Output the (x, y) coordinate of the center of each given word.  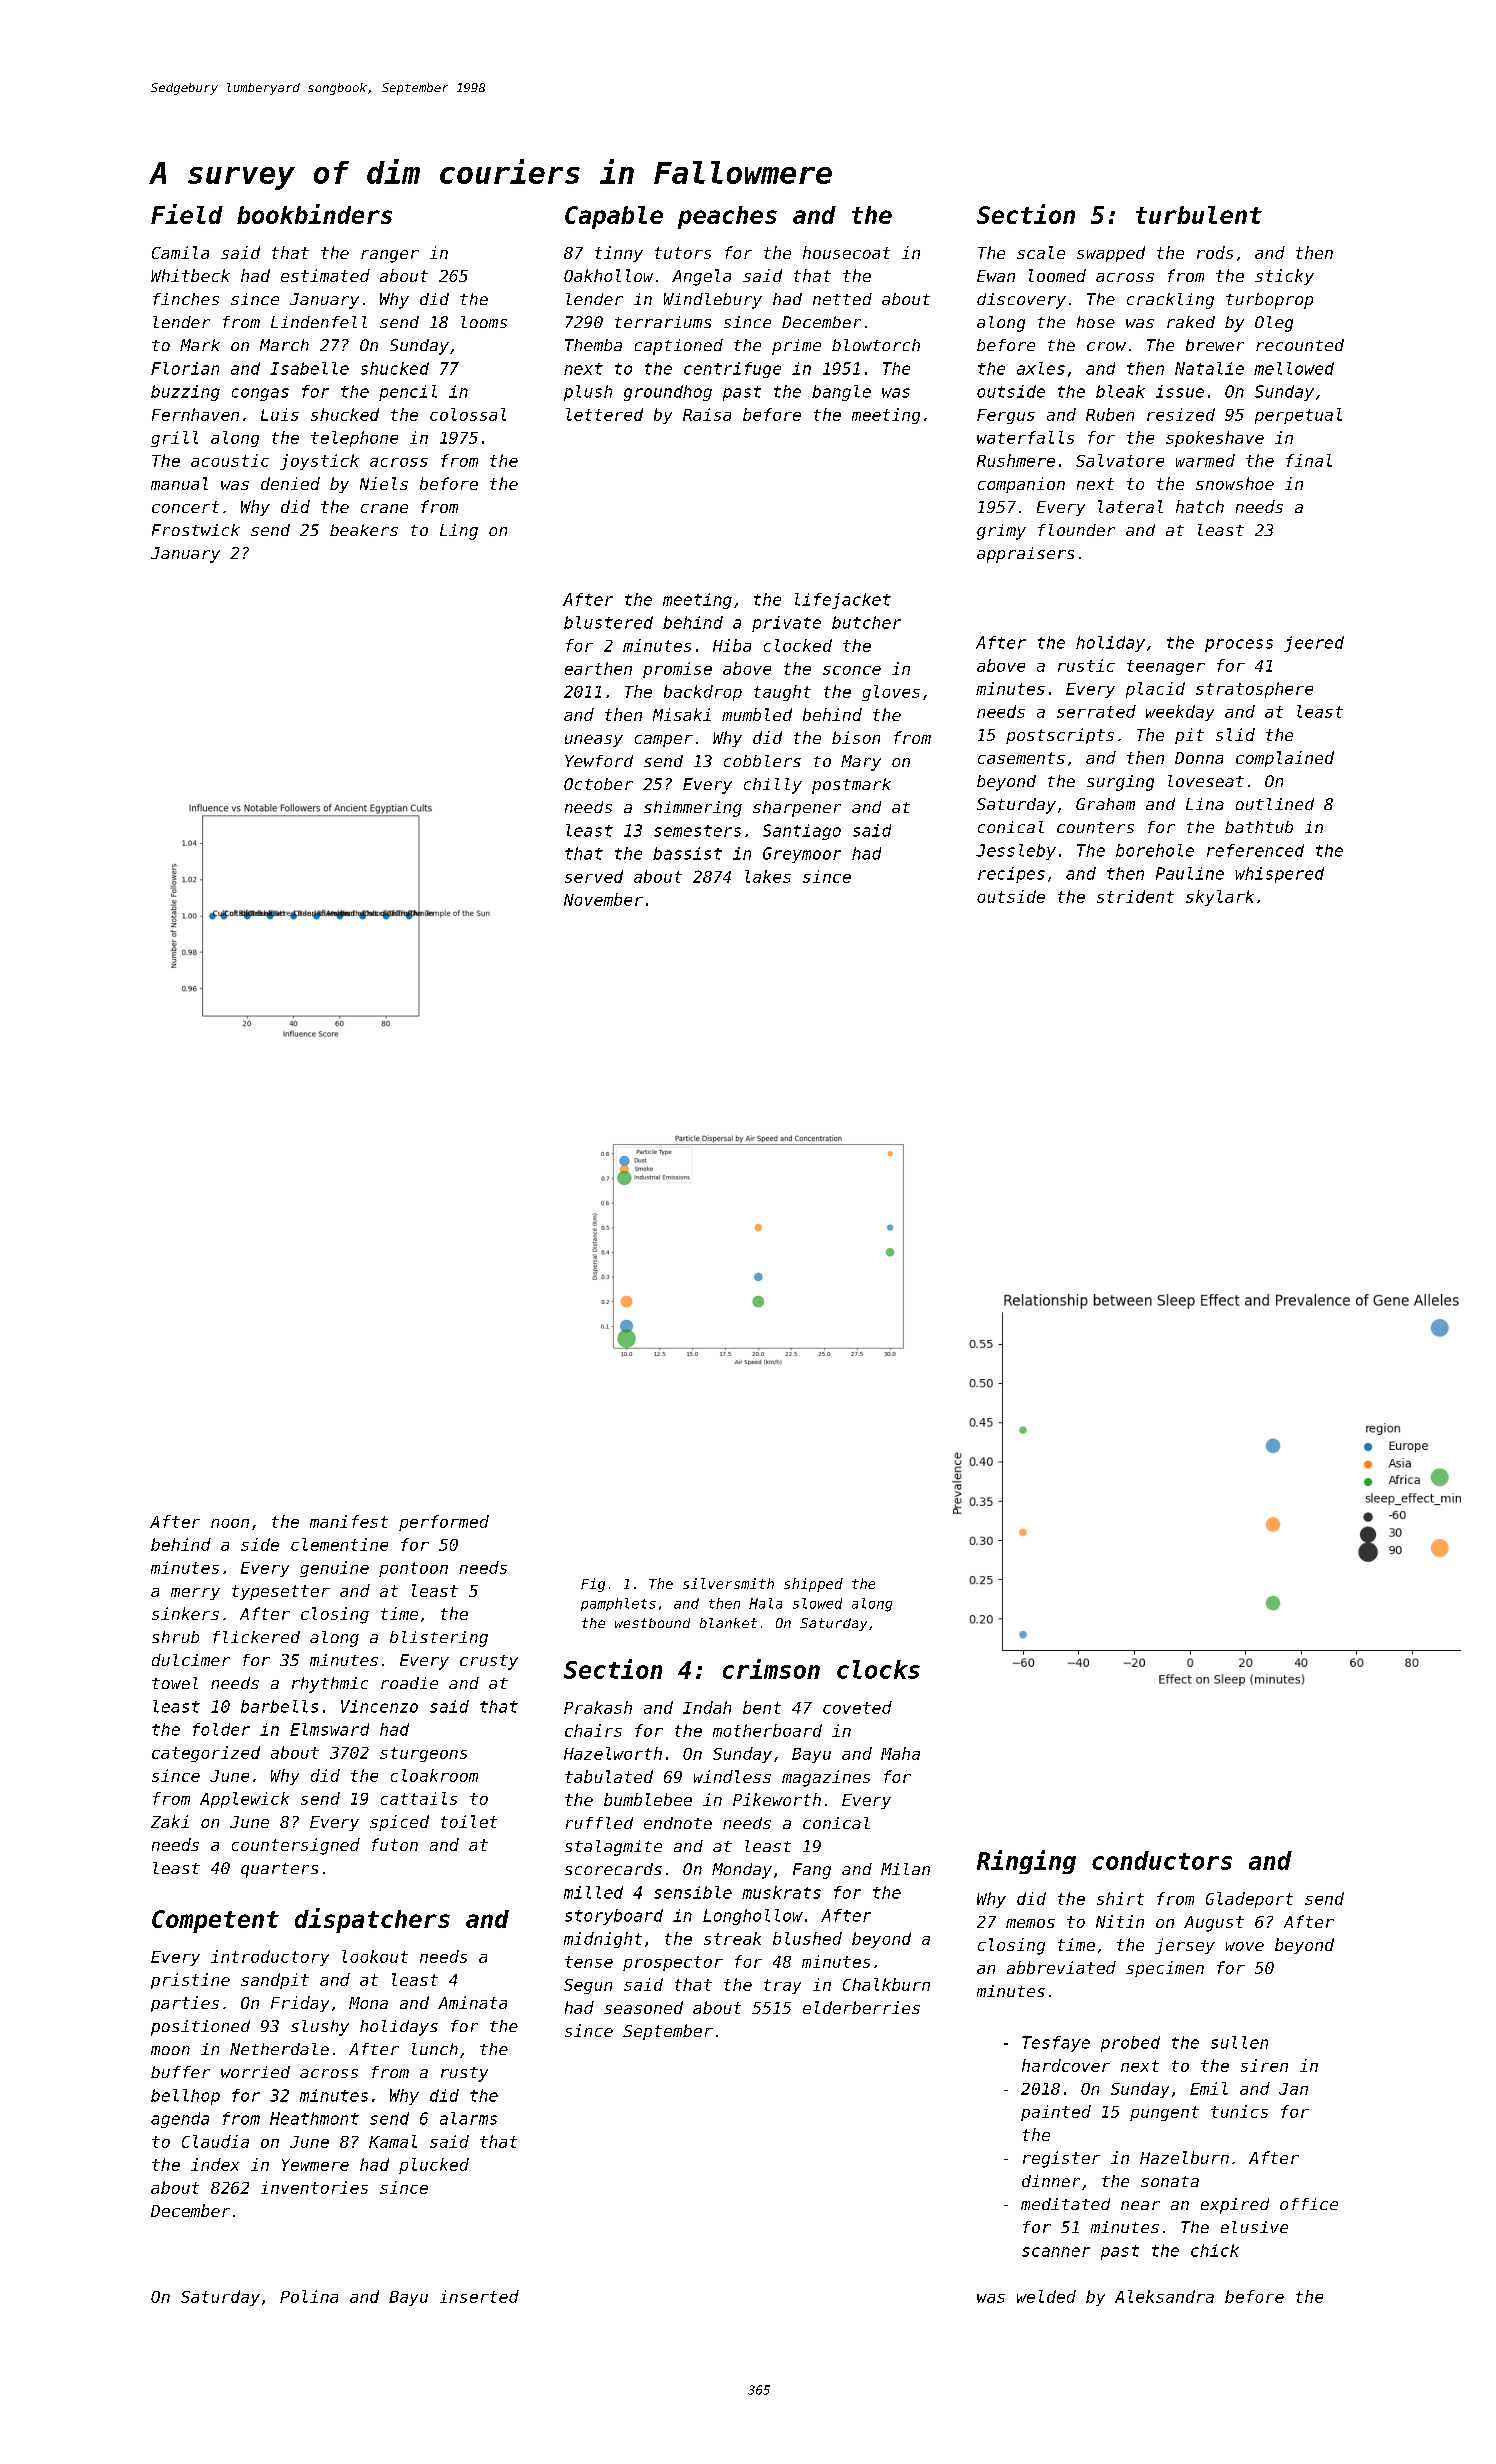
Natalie (1209, 368)
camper (664, 741)
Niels (384, 483)
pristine (190, 1981)
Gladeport (1249, 1900)
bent (762, 1707)
